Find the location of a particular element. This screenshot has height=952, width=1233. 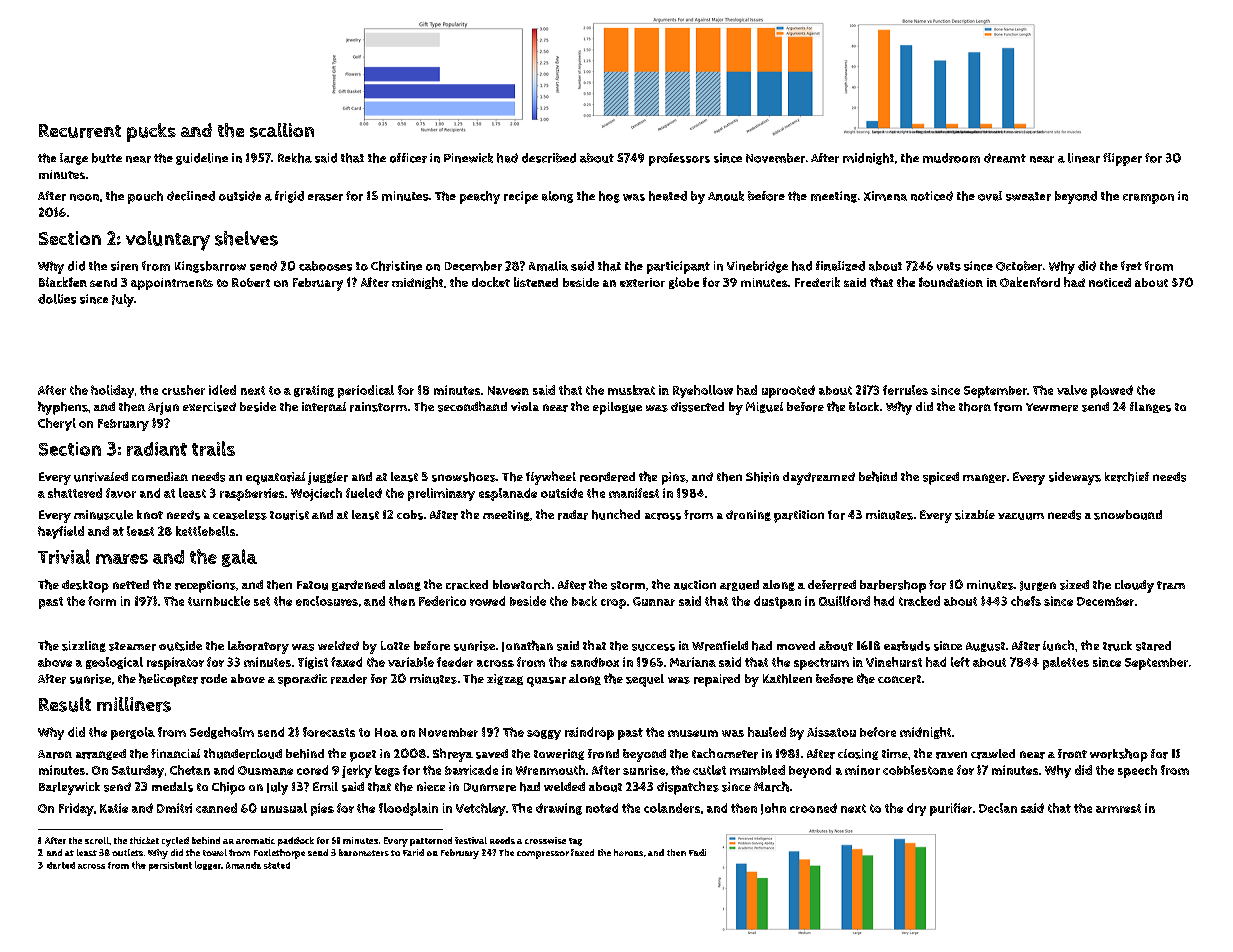

Trivial is located at coordinates (64, 556).
